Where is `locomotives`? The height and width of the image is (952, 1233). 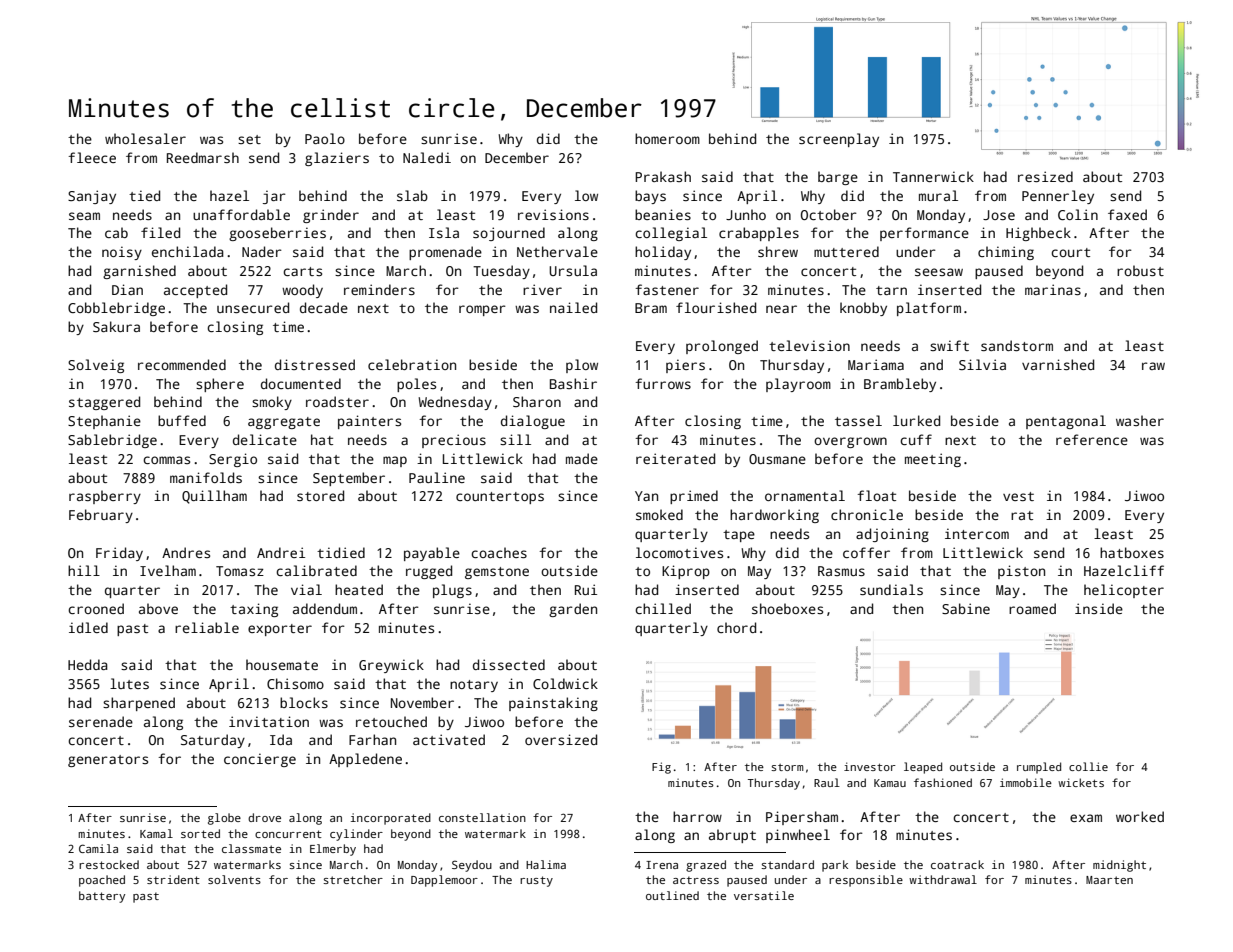
locomotives is located at coordinates (679, 552).
